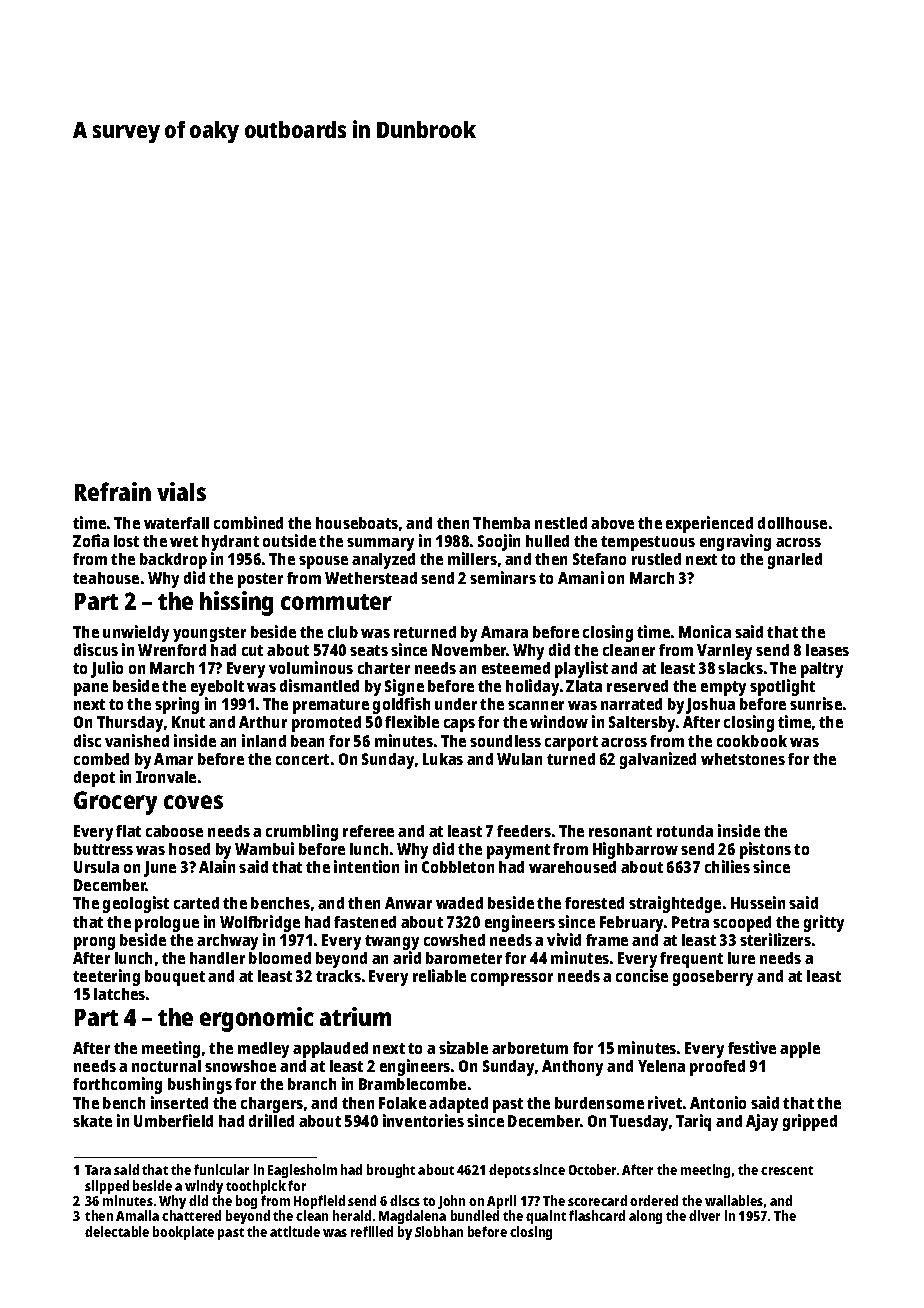 Image resolution: width=924 pixels, height=1308 pixels. Describe the element at coordinates (810, 1122) in the screenshot. I see `gripped` at that location.
